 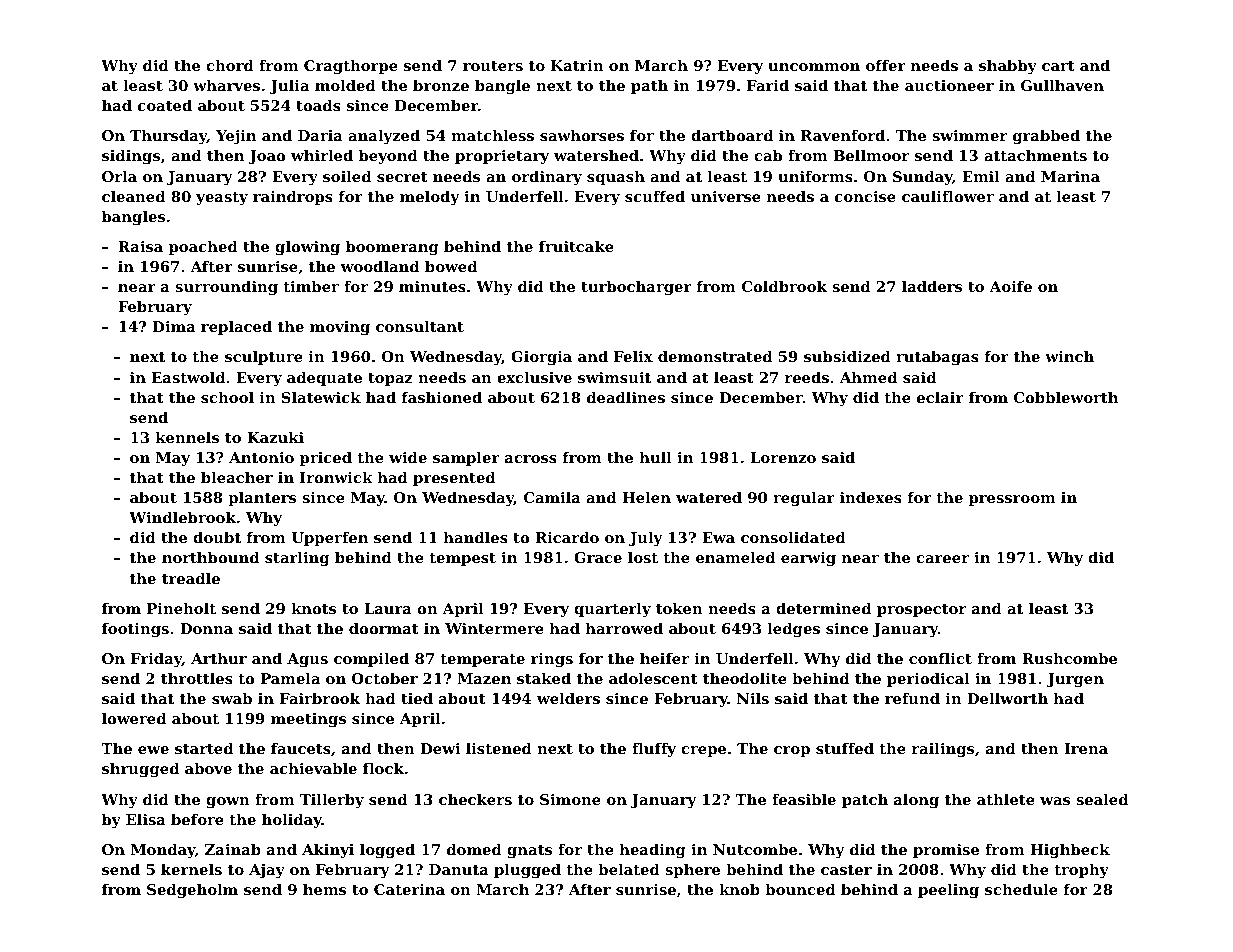 What do you see at coordinates (192, 891) in the page?
I see `Sedgeholm` at bounding box center [192, 891].
